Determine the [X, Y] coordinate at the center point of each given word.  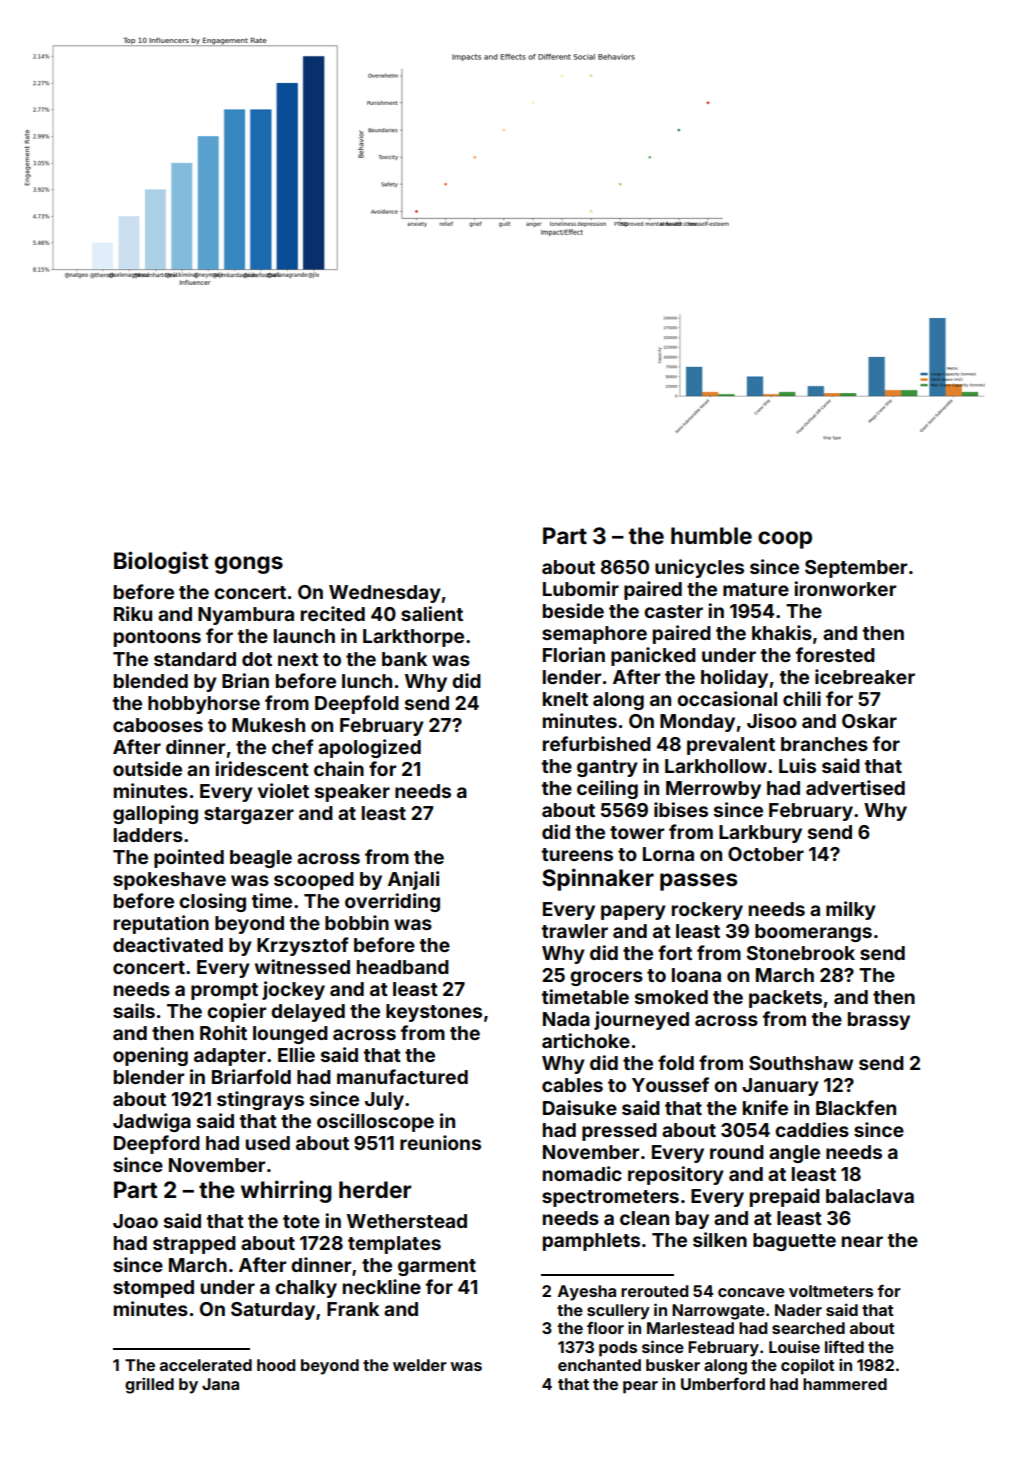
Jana [220, 1384]
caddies [812, 1129]
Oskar [869, 721]
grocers [606, 978]
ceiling [607, 789]
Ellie [296, 1054]
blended [151, 681]
